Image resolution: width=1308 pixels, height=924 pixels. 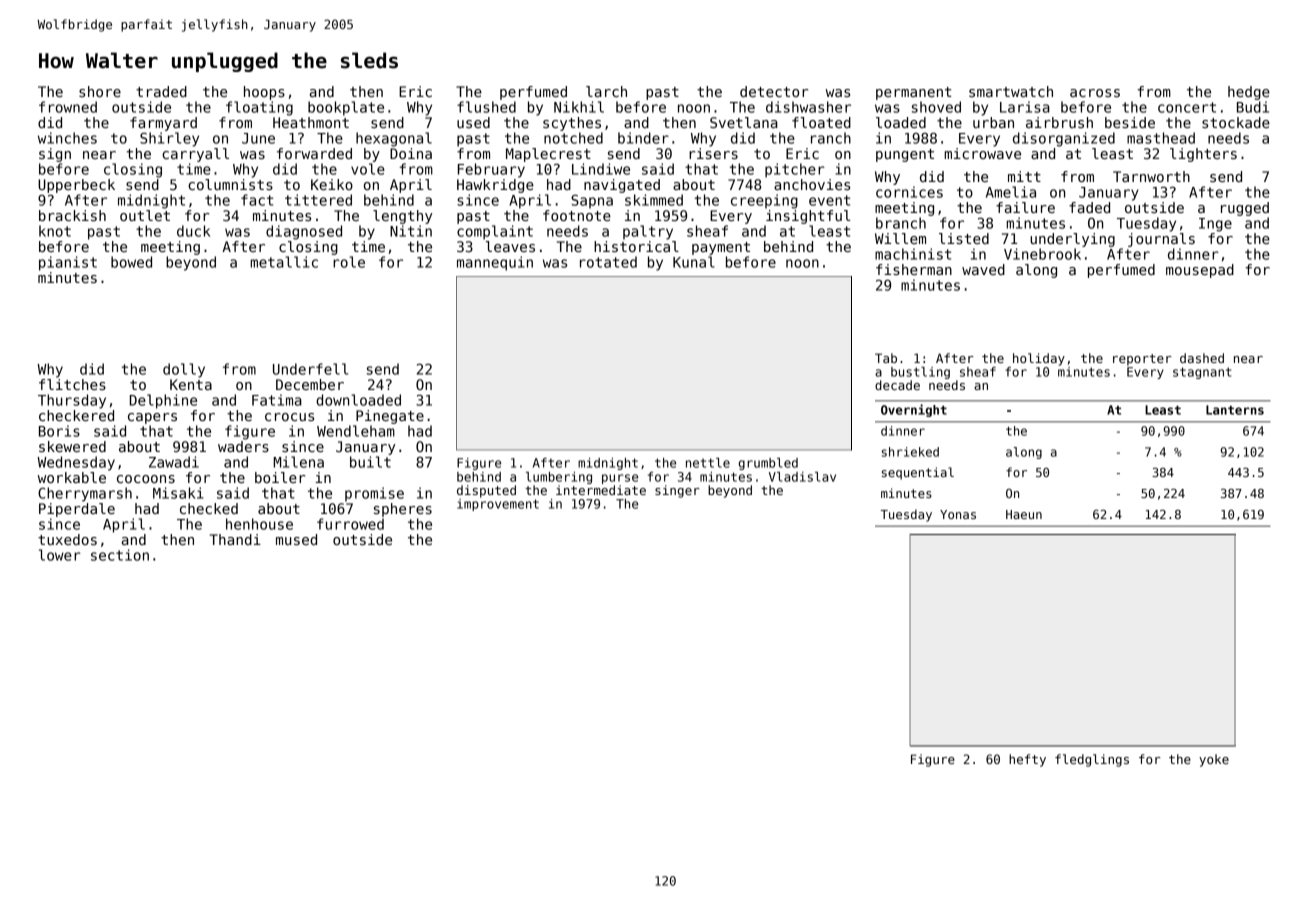 I want to click on Yonas, so click(x=958, y=514).
